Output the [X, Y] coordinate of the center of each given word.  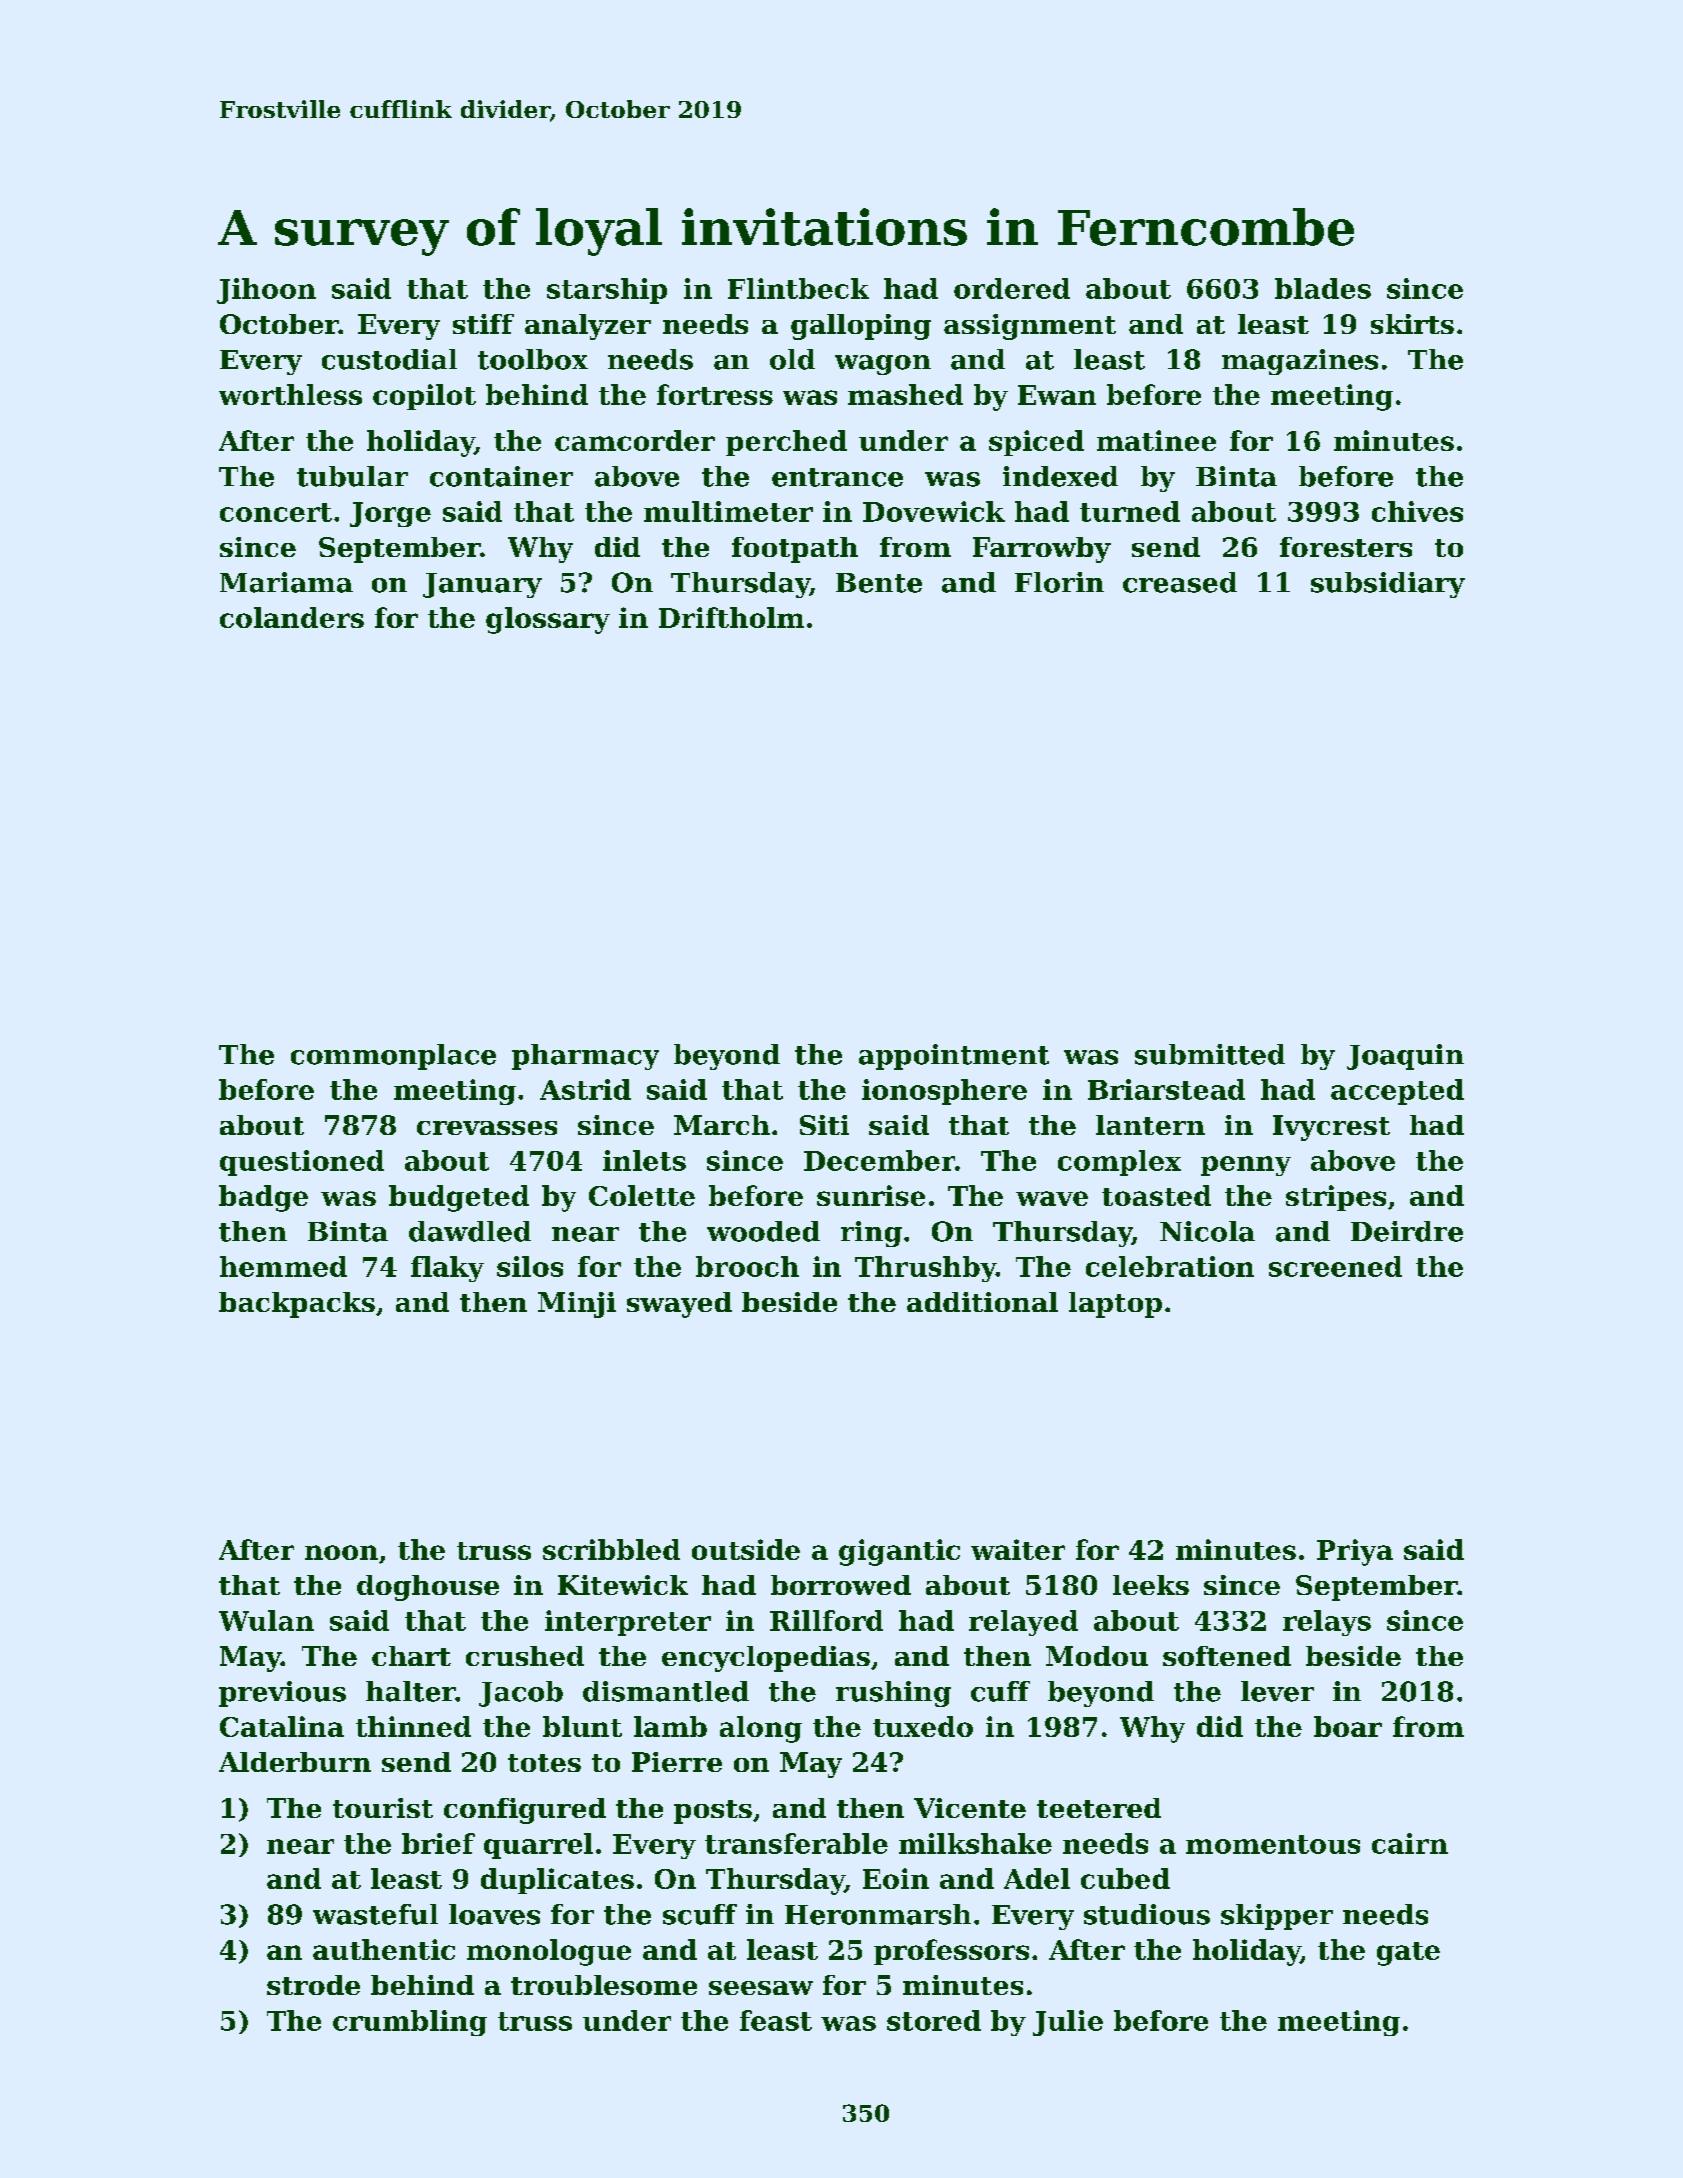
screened [1335, 1266]
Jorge [390, 514]
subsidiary [1388, 585]
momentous [1273, 1844]
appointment [954, 1057]
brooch [747, 1266]
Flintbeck [798, 288]
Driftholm [731, 617]
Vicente [970, 1808]
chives [1417, 511]
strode [313, 1985]
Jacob [521, 1694]
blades [1323, 288]
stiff [483, 324]
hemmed [283, 1266]
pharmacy [585, 1057]
